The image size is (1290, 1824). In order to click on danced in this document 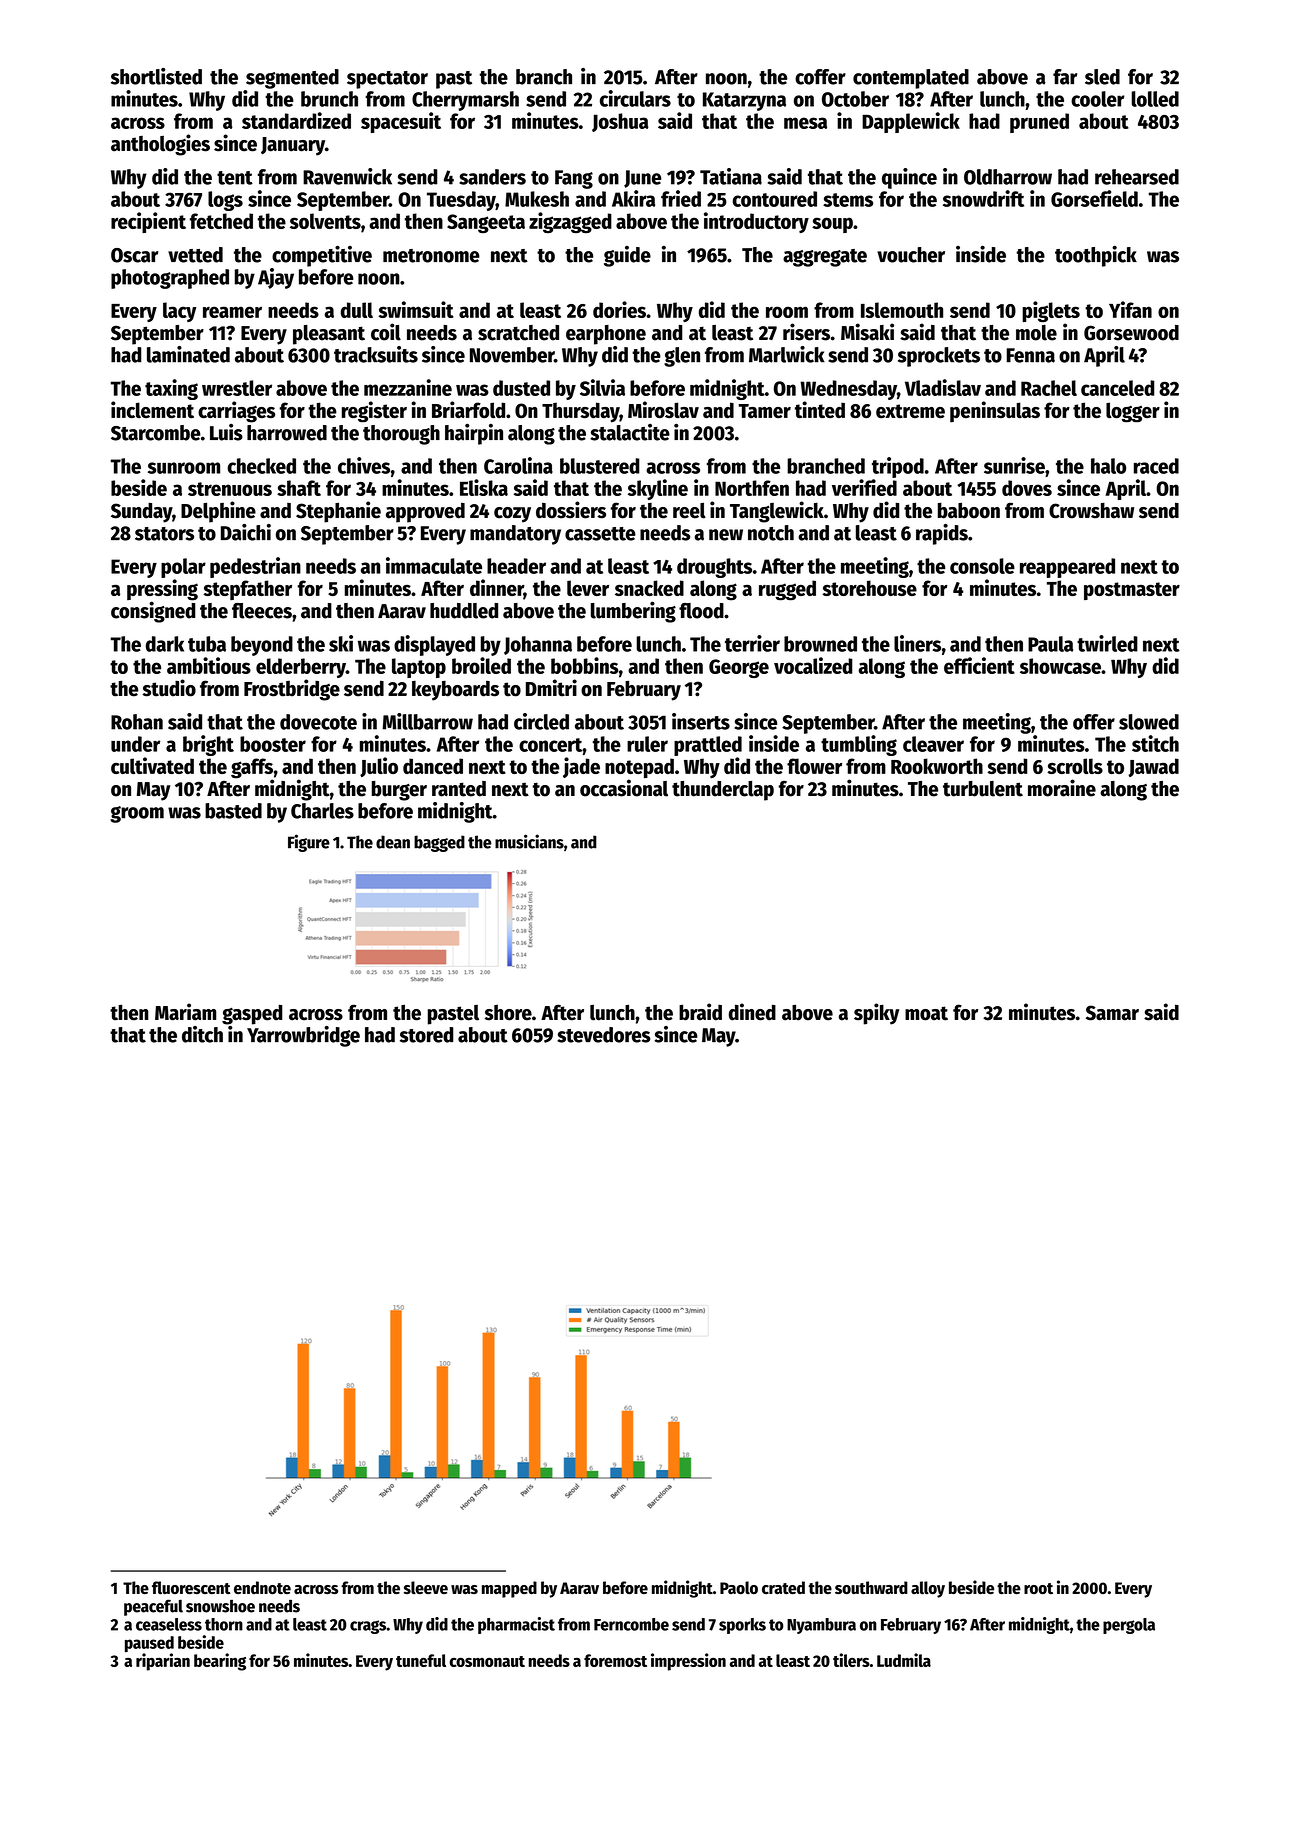, I will do `click(433, 766)`.
